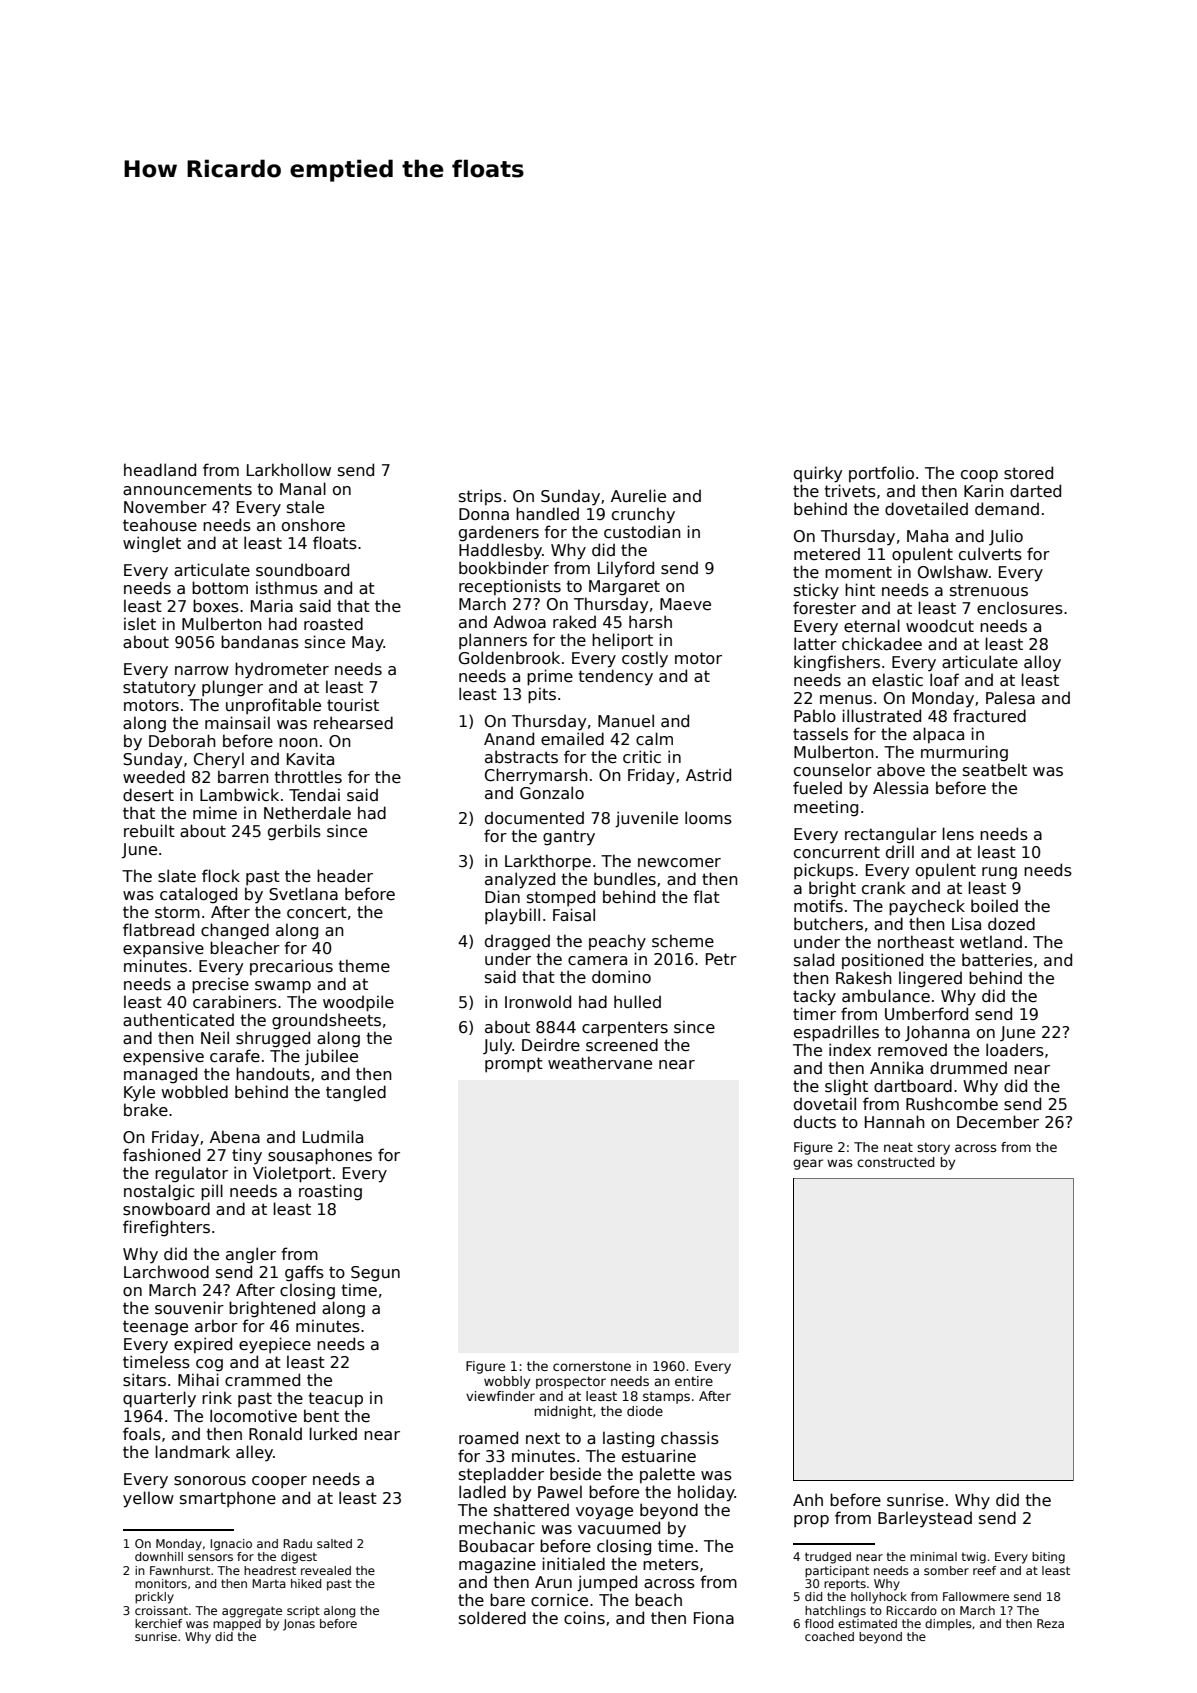  What do you see at coordinates (521, 757) in the image?
I see `abstracts` at bounding box center [521, 757].
